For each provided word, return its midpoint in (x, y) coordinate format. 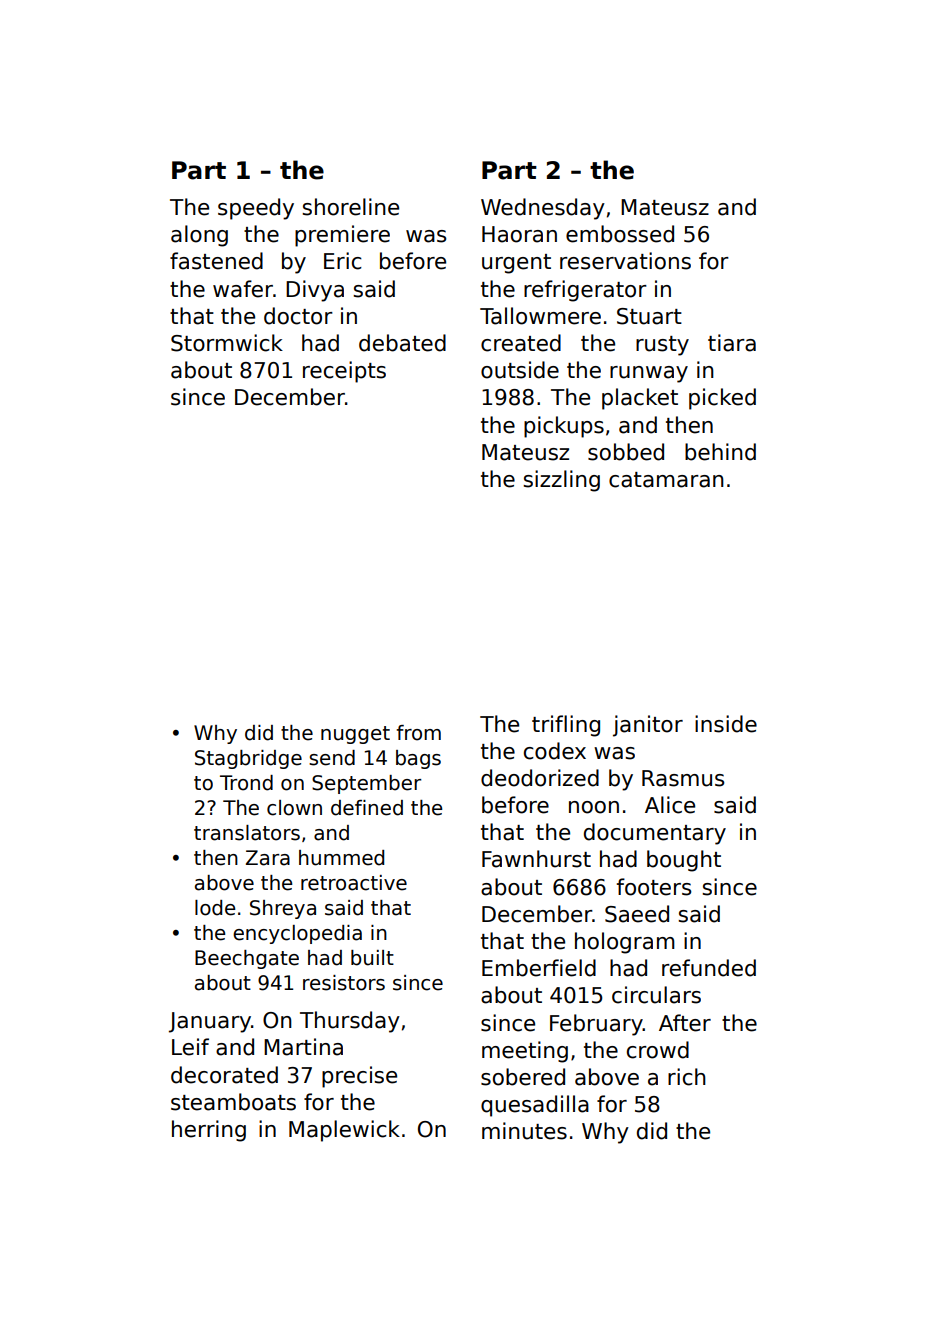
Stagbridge (248, 759)
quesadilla (535, 1106)
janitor (648, 726)
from (418, 733)
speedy (256, 209)
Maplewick (344, 1131)
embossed (620, 234)
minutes (524, 1131)
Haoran (519, 234)
